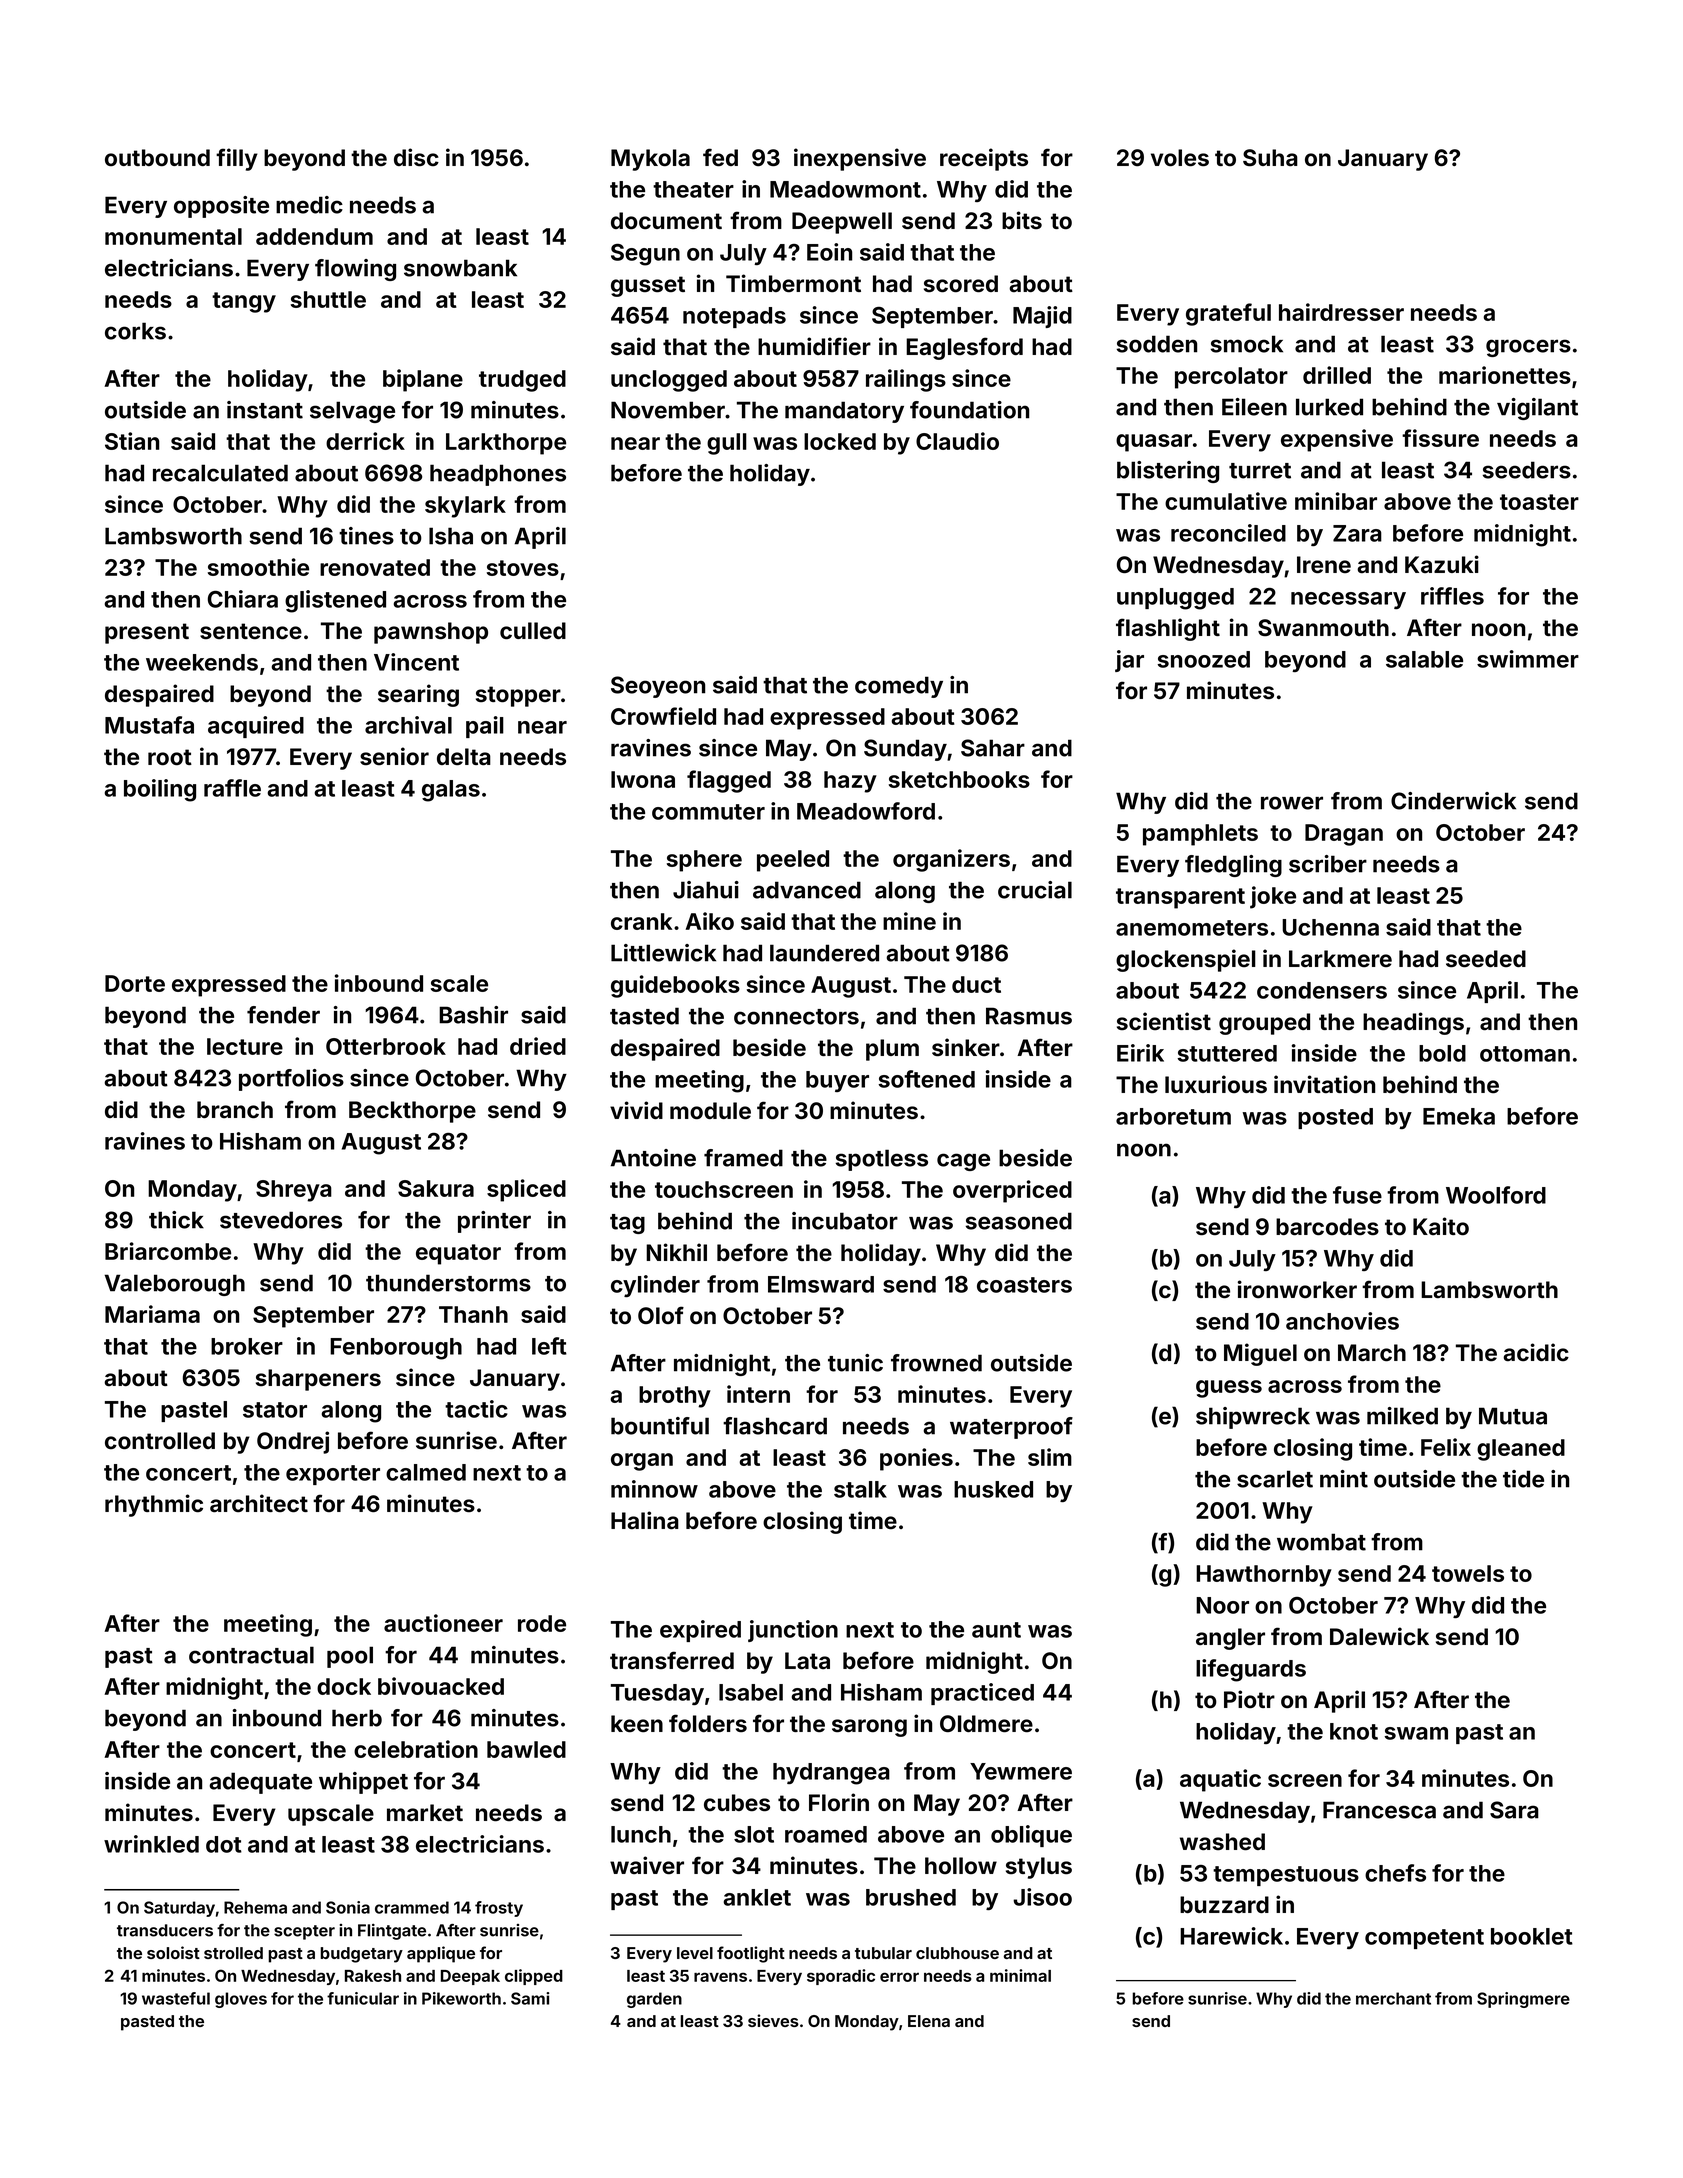 This screenshot has width=1683, height=2178. What do you see at coordinates (845, 1221) in the screenshot?
I see `incubator` at bounding box center [845, 1221].
